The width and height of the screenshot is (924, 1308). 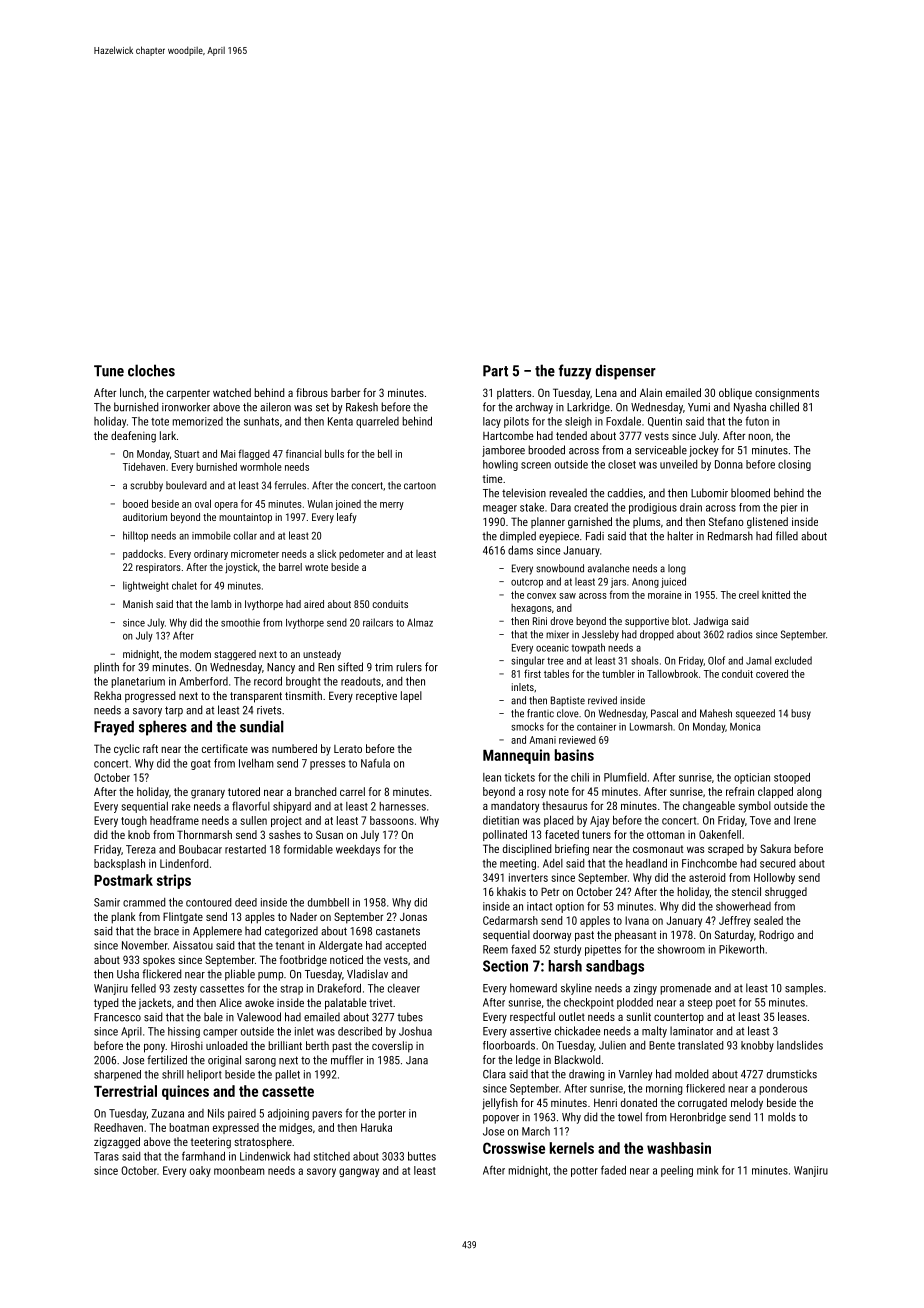 I want to click on collar, so click(x=245, y=535).
